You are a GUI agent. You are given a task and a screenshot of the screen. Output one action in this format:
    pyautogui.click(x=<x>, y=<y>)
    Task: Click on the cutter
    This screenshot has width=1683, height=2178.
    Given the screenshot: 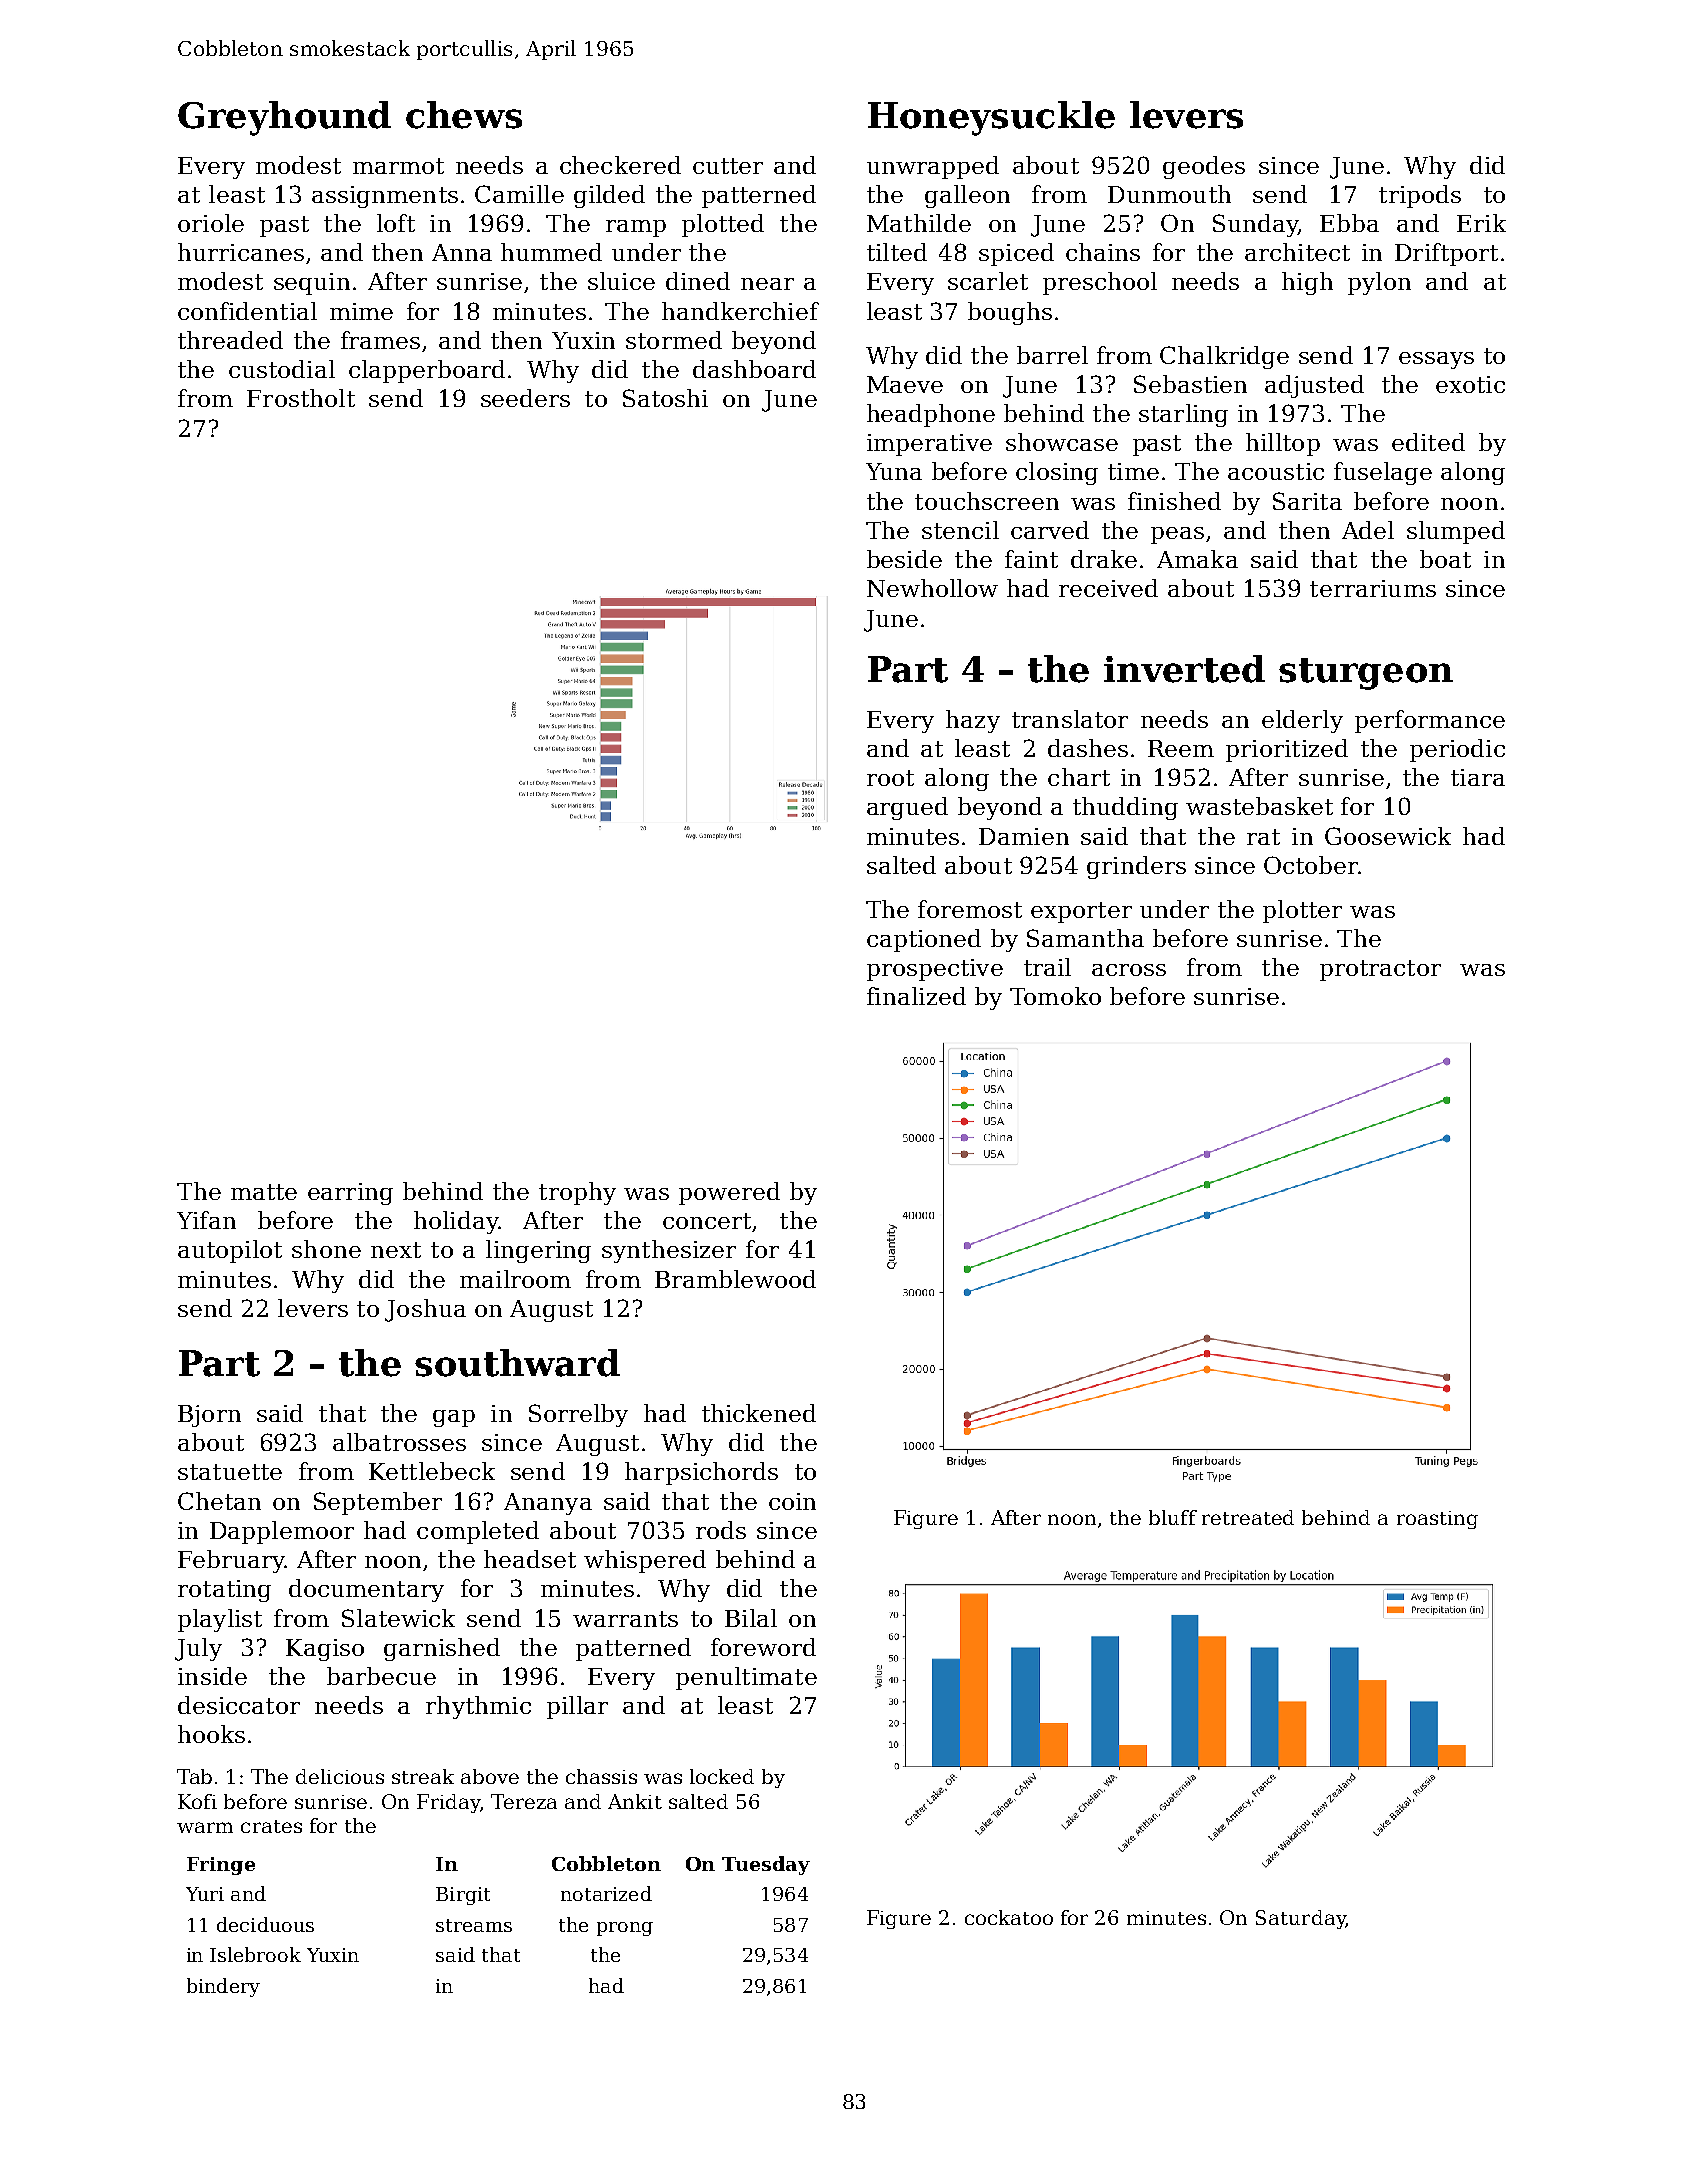 What is the action you would take?
    pyautogui.click(x=728, y=166)
